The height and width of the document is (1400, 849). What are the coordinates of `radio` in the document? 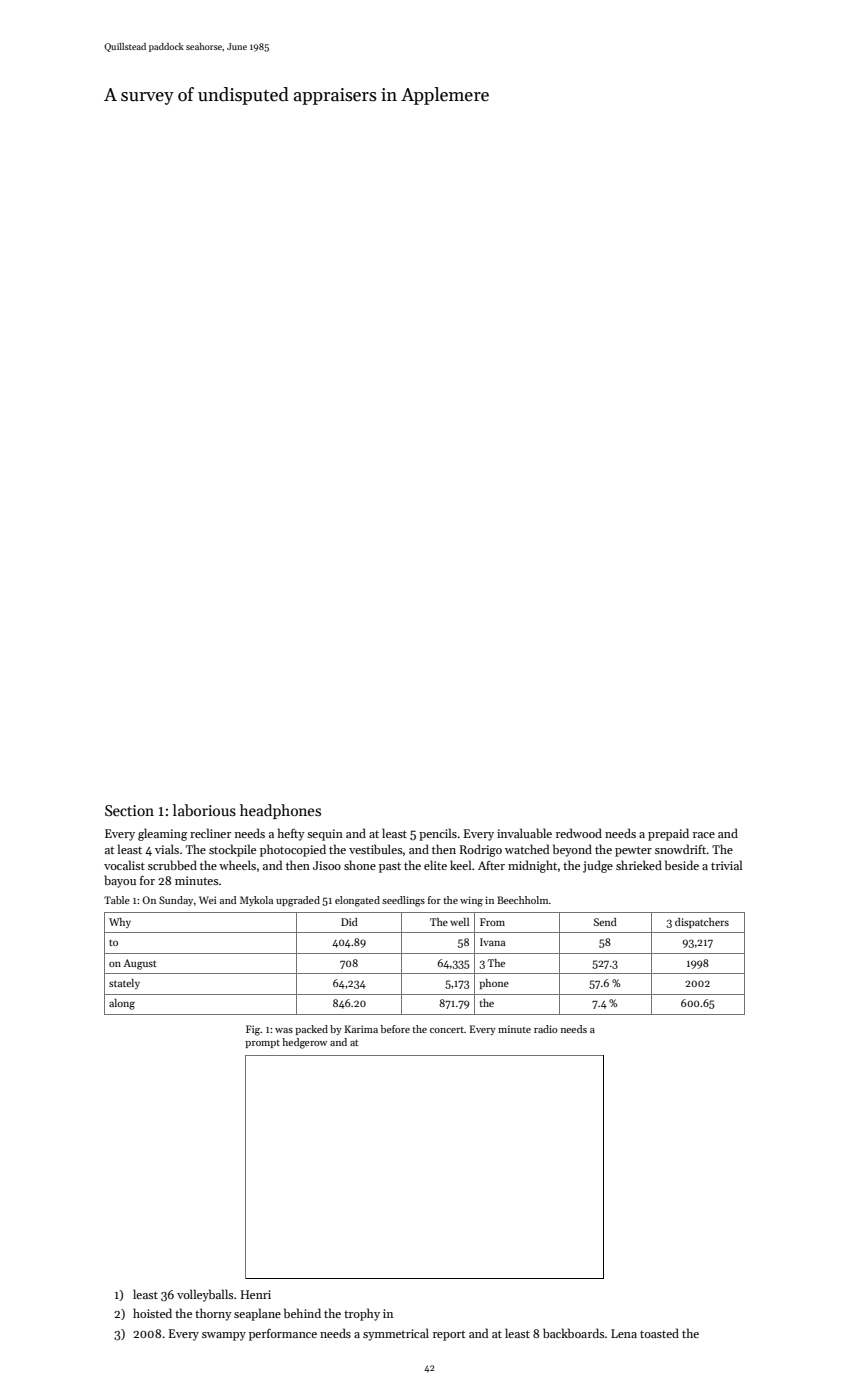 It's located at (546, 1029).
